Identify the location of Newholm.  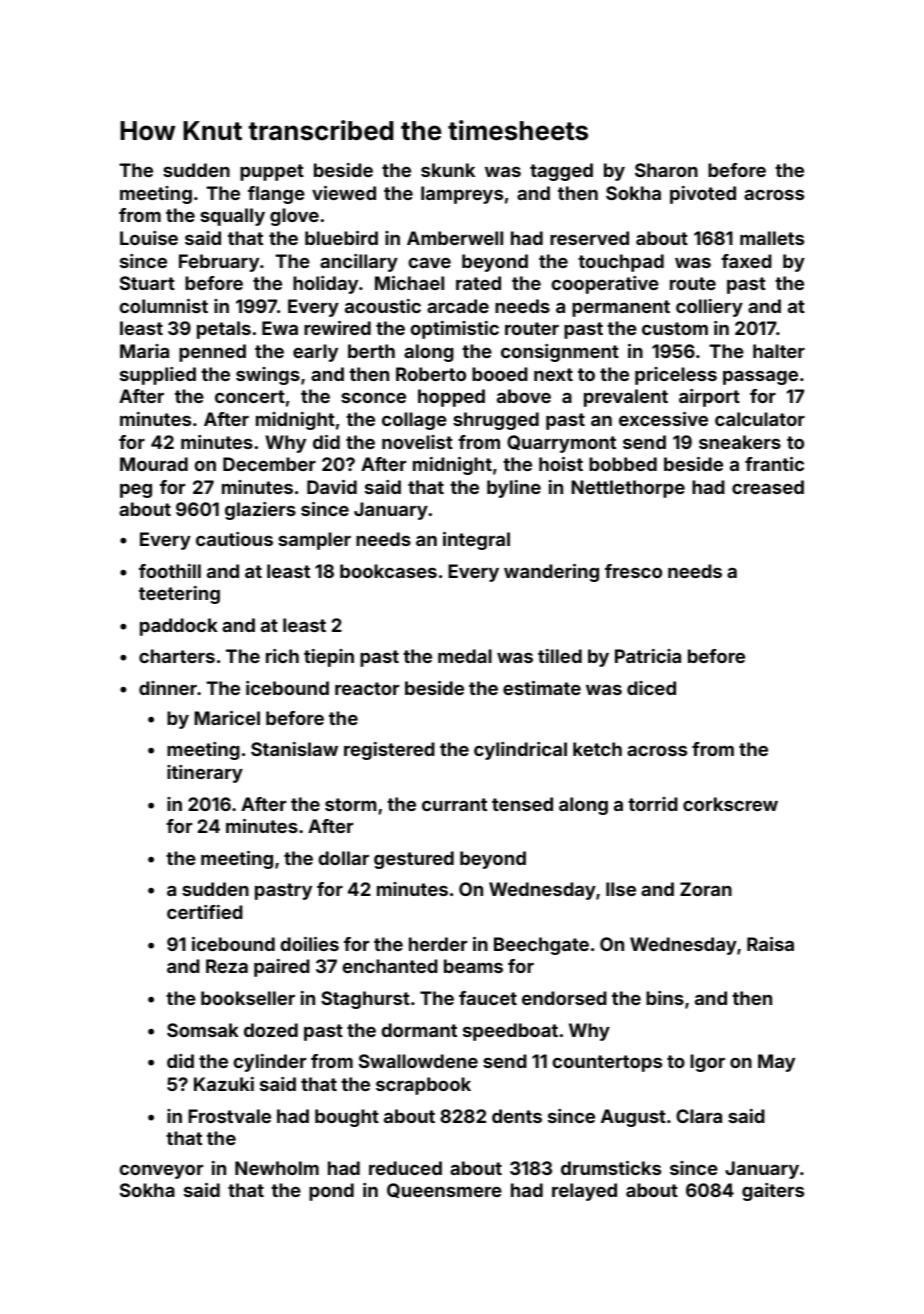
(277, 1168).
